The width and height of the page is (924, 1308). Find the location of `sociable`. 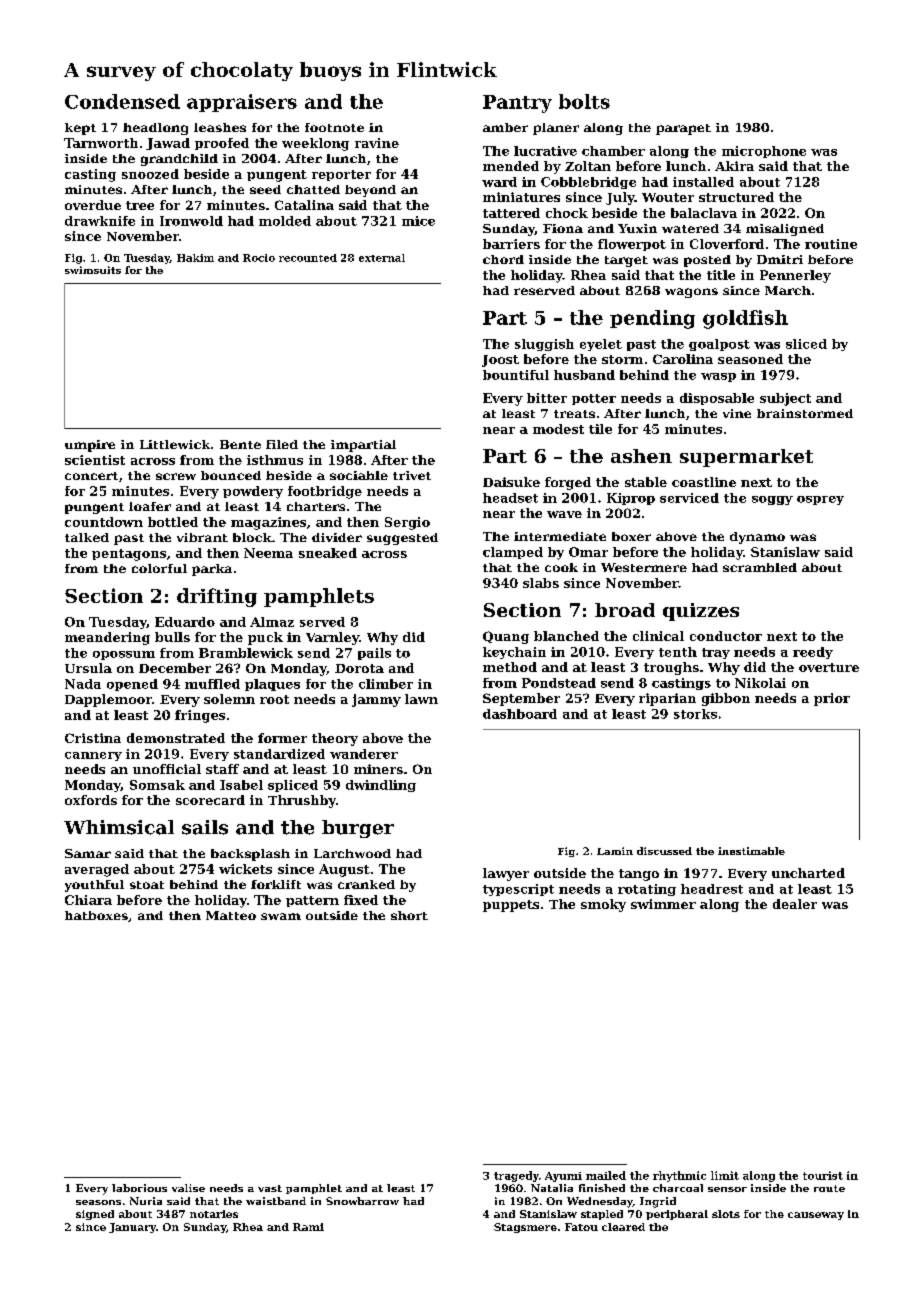

sociable is located at coordinates (359, 475).
